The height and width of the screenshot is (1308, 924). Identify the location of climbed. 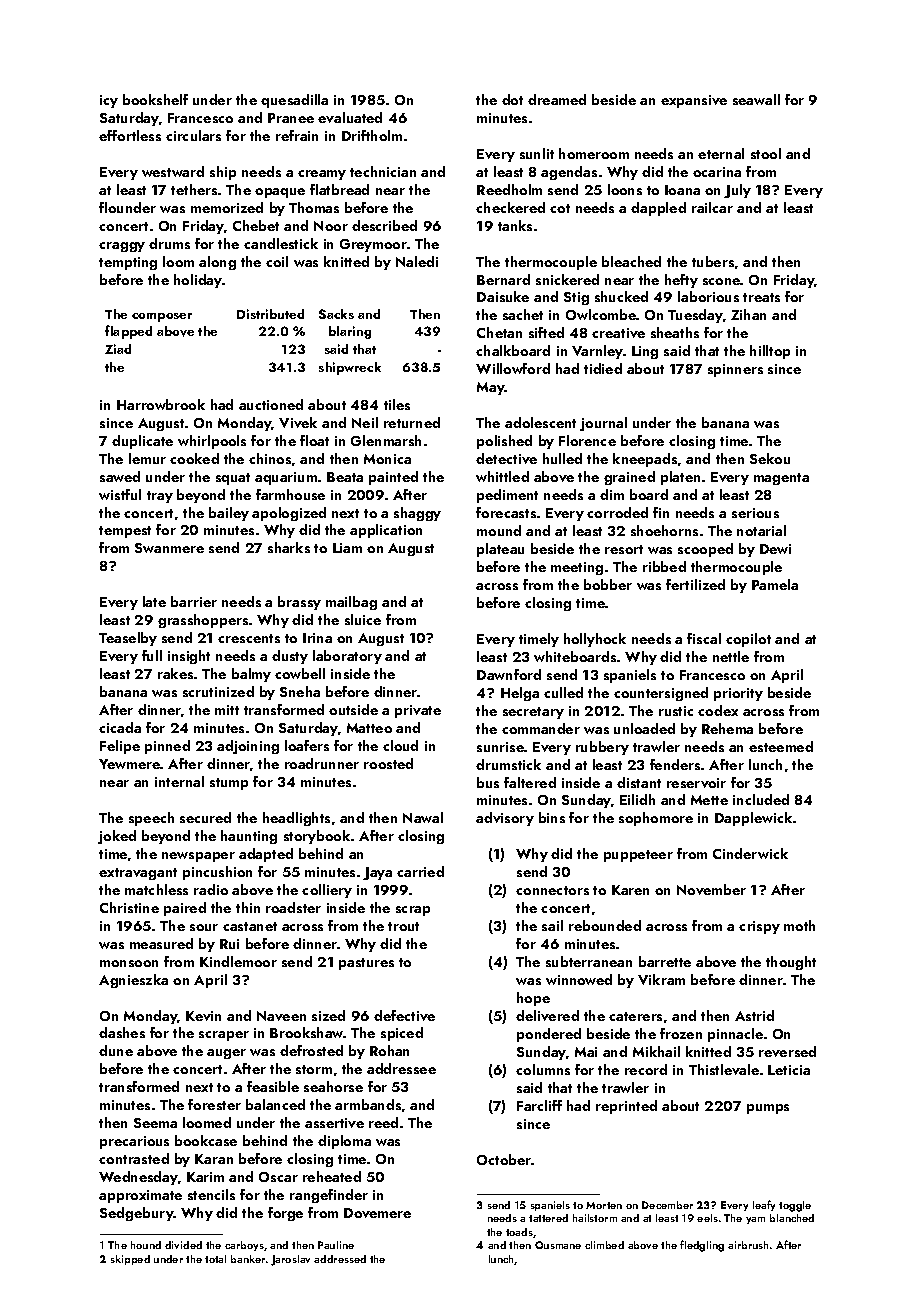
(604, 1245).
